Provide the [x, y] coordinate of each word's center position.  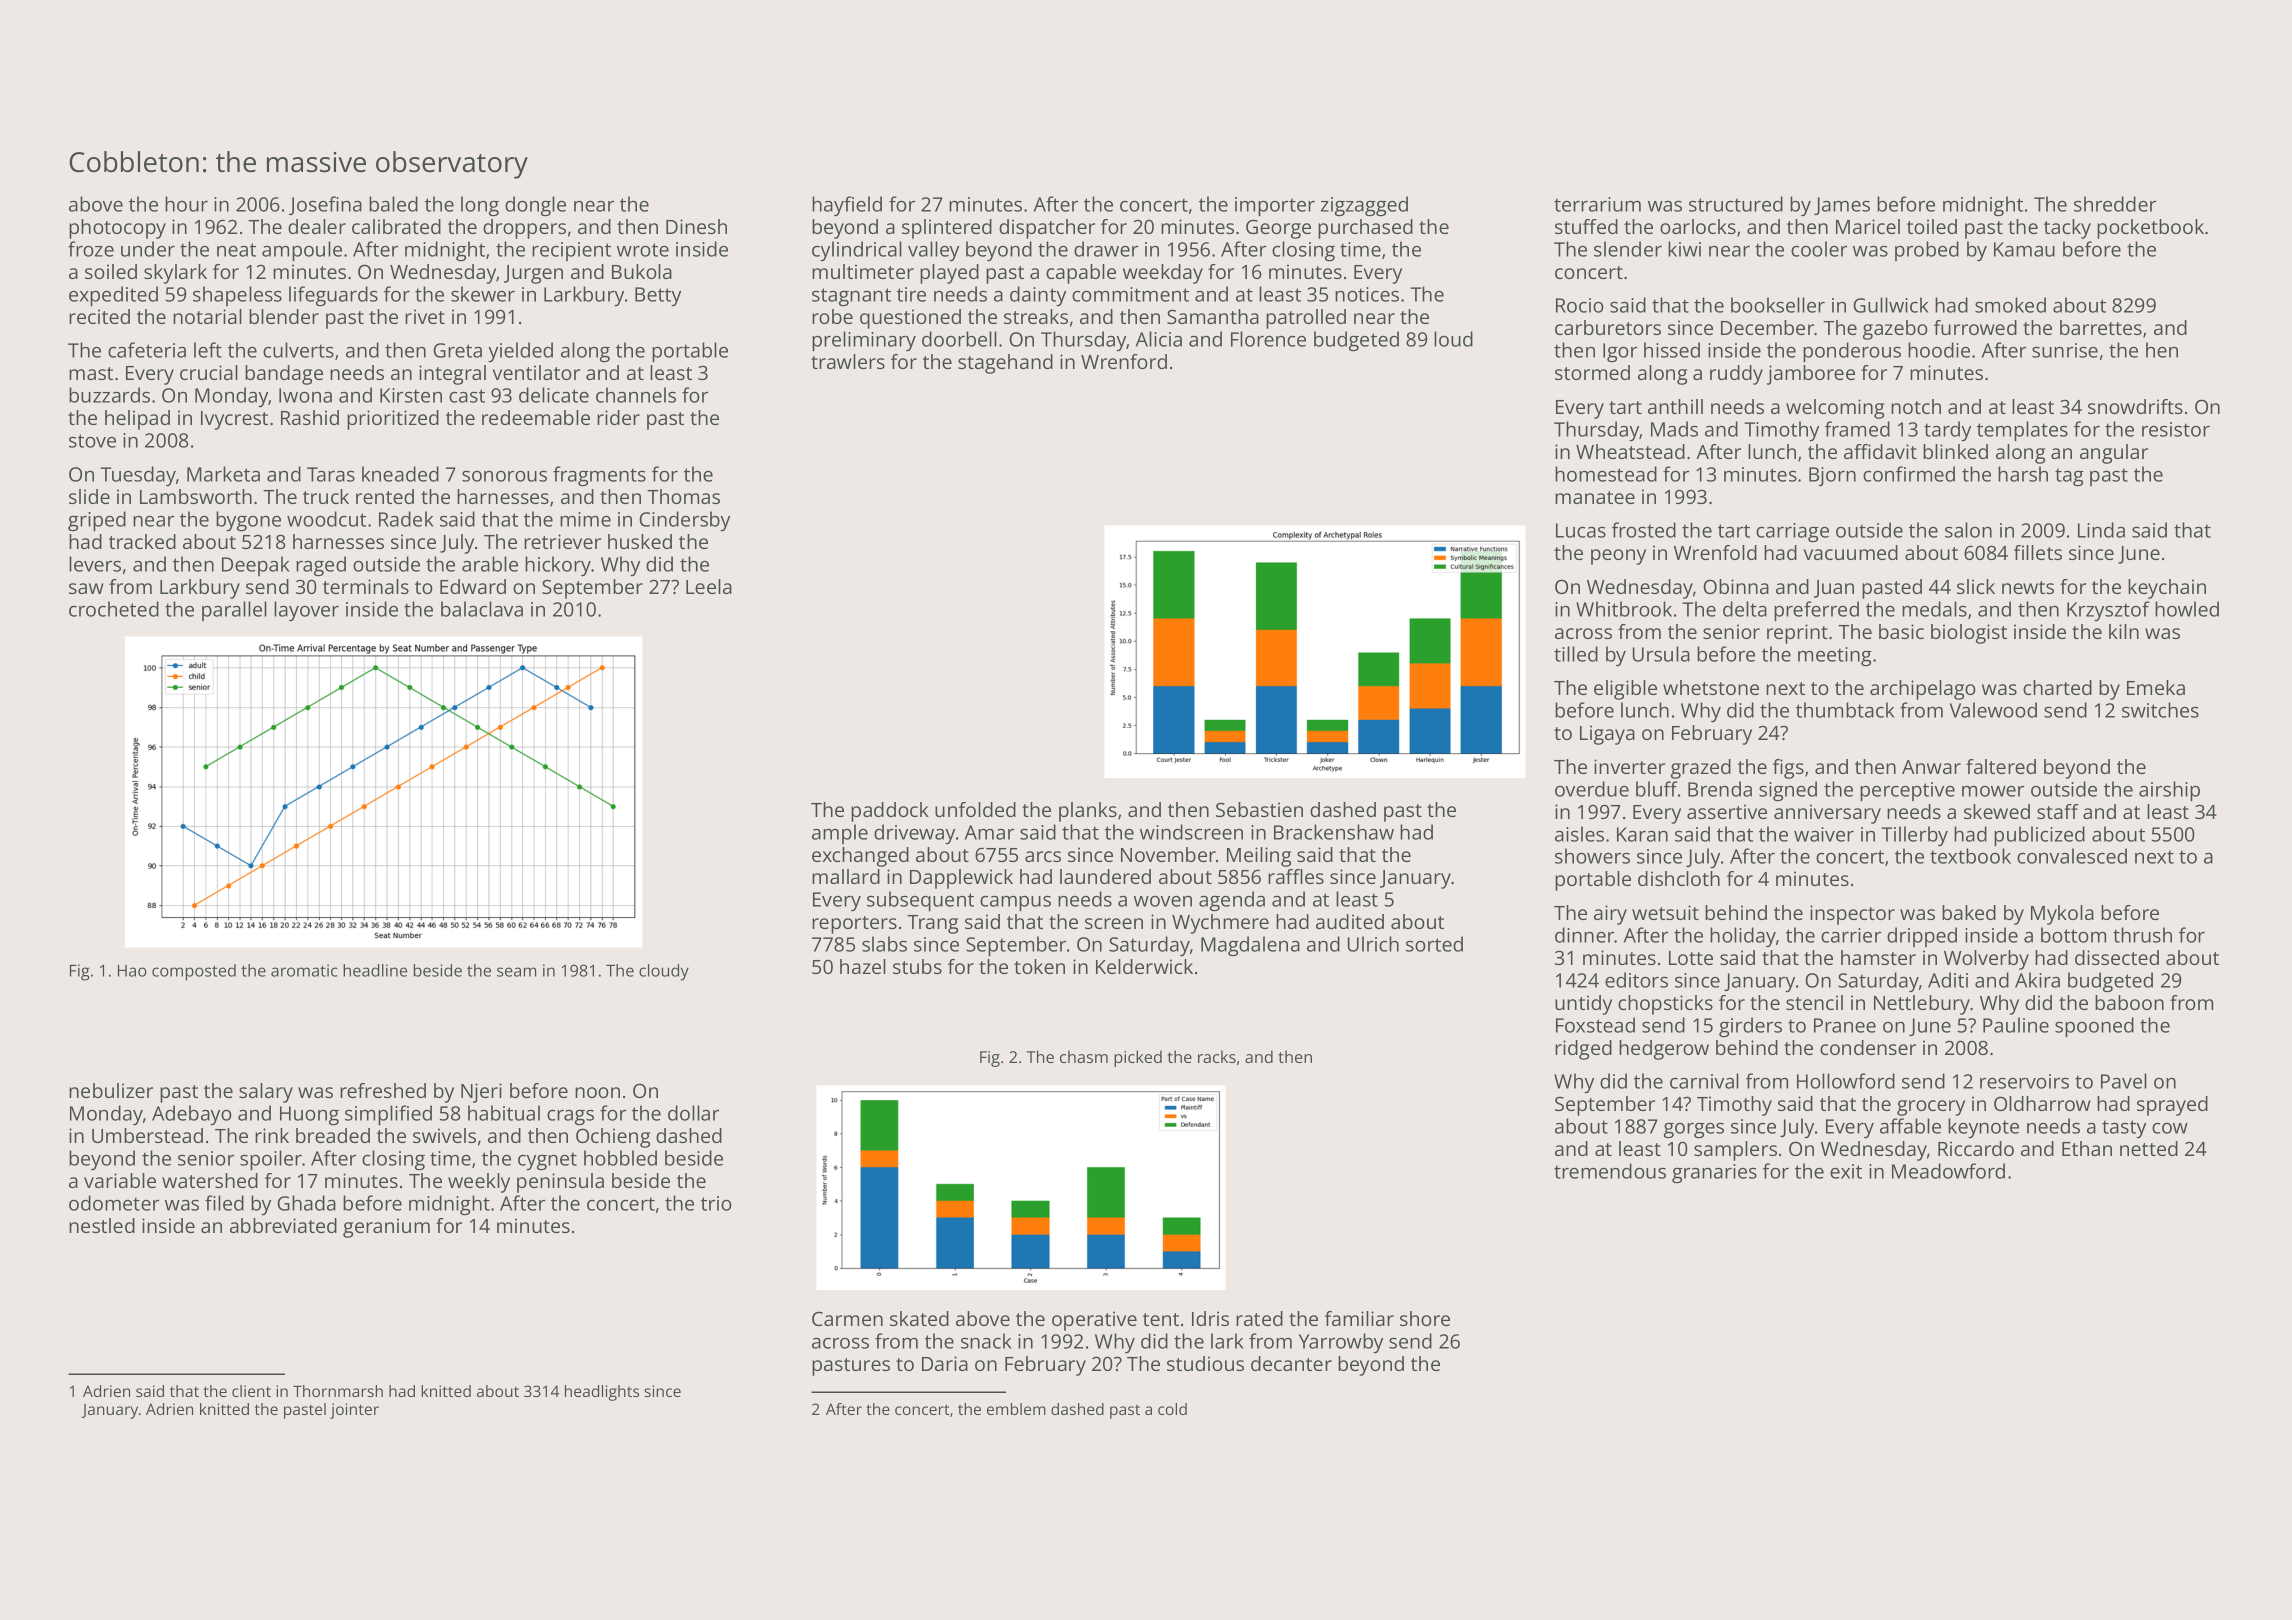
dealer [317, 226]
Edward [473, 586]
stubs [917, 966]
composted [194, 972]
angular [2114, 454]
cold [1172, 1409]
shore [1425, 1318]
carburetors [1608, 327]
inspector [1852, 915]
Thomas [683, 496]
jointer [354, 1411]
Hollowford [1846, 1081]
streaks [1036, 316]
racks [1217, 1056]
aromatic [304, 970]
